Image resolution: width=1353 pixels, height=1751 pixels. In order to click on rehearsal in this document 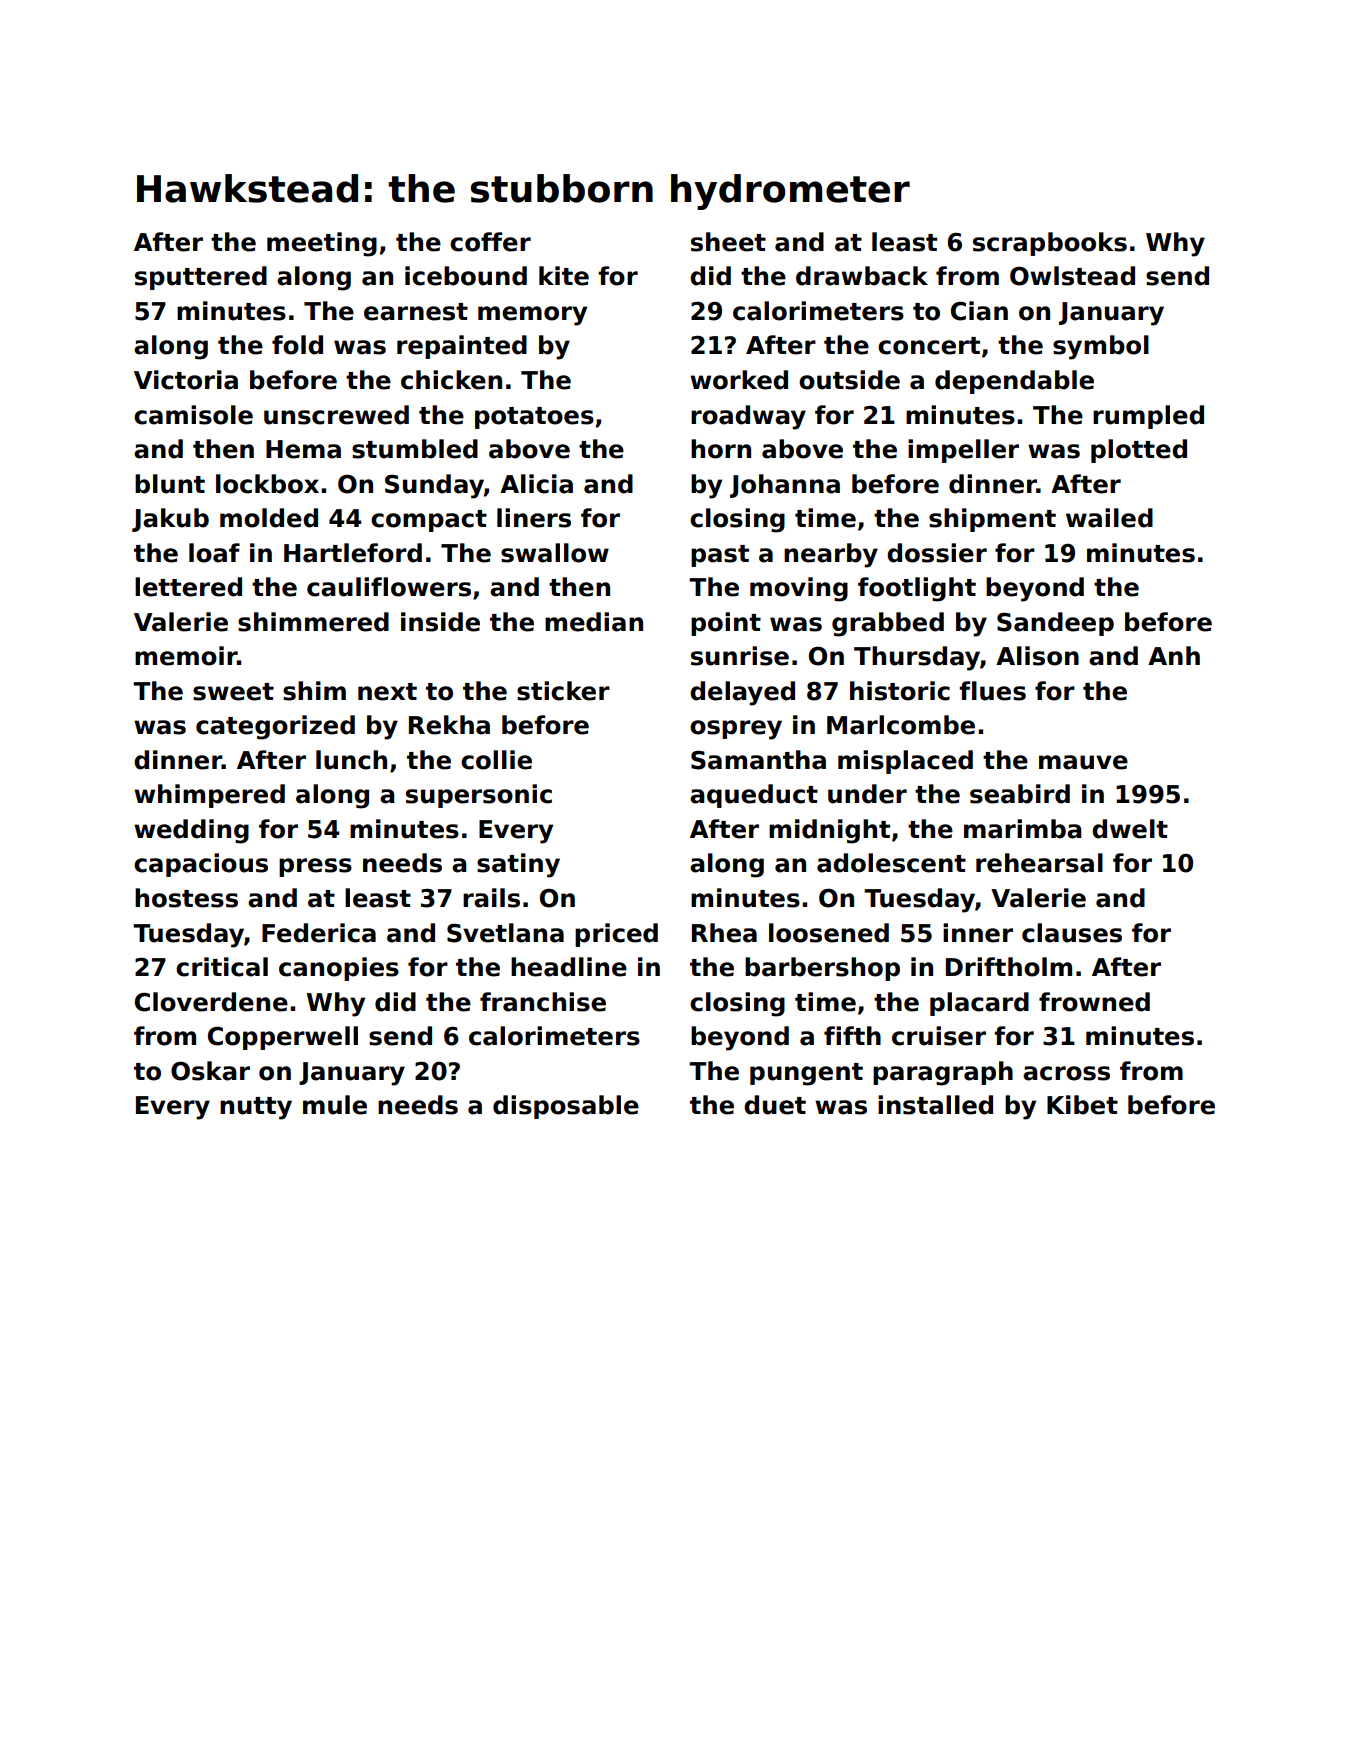, I will do `click(1039, 863)`.
